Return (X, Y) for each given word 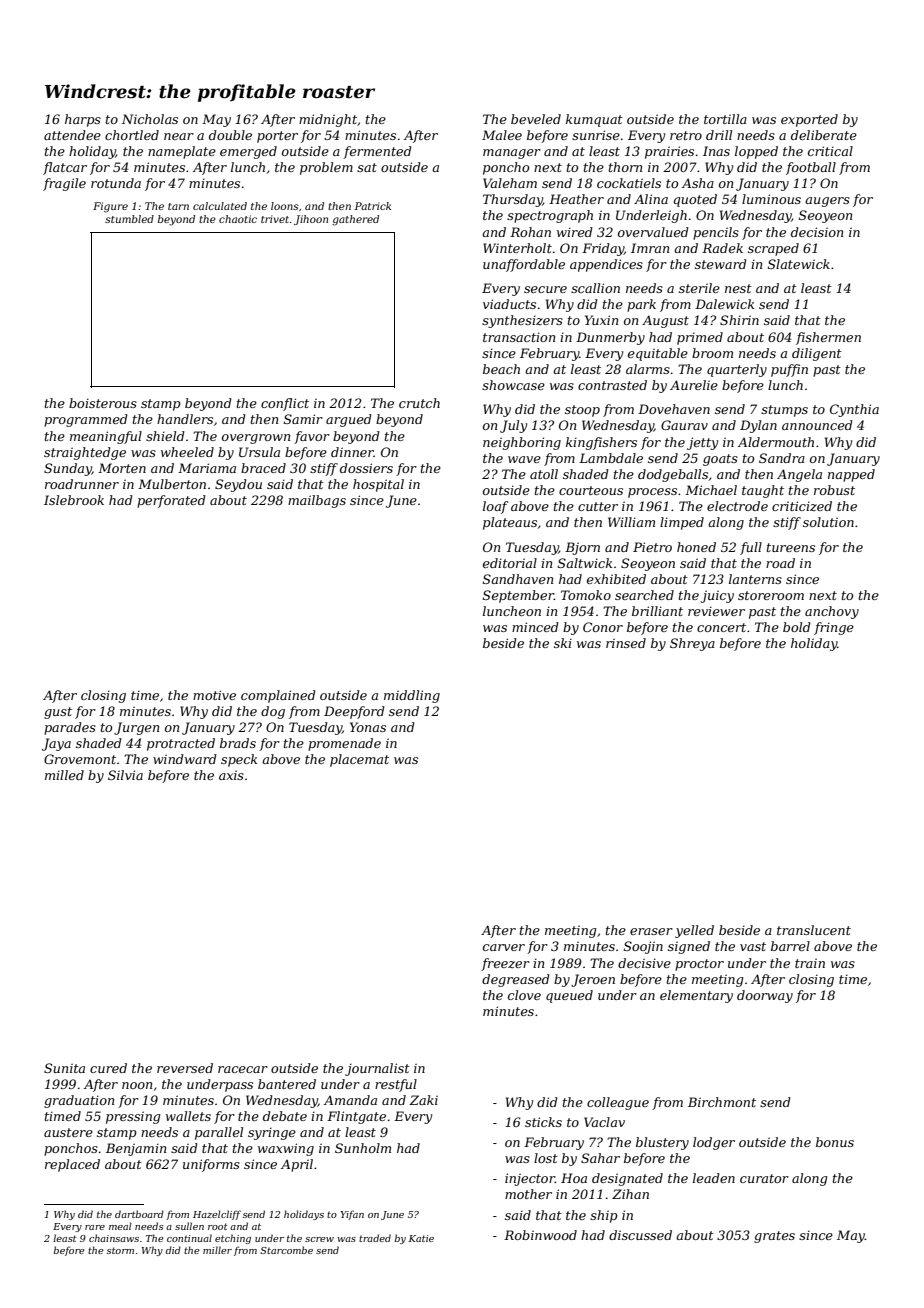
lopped (756, 152)
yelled (694, 931)
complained (278, 696)
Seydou (238, 485)
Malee (502, 135)
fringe (834, 628)
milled (64, 775)
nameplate (182, 152)
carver (504, 947)
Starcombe (286, 1250)
